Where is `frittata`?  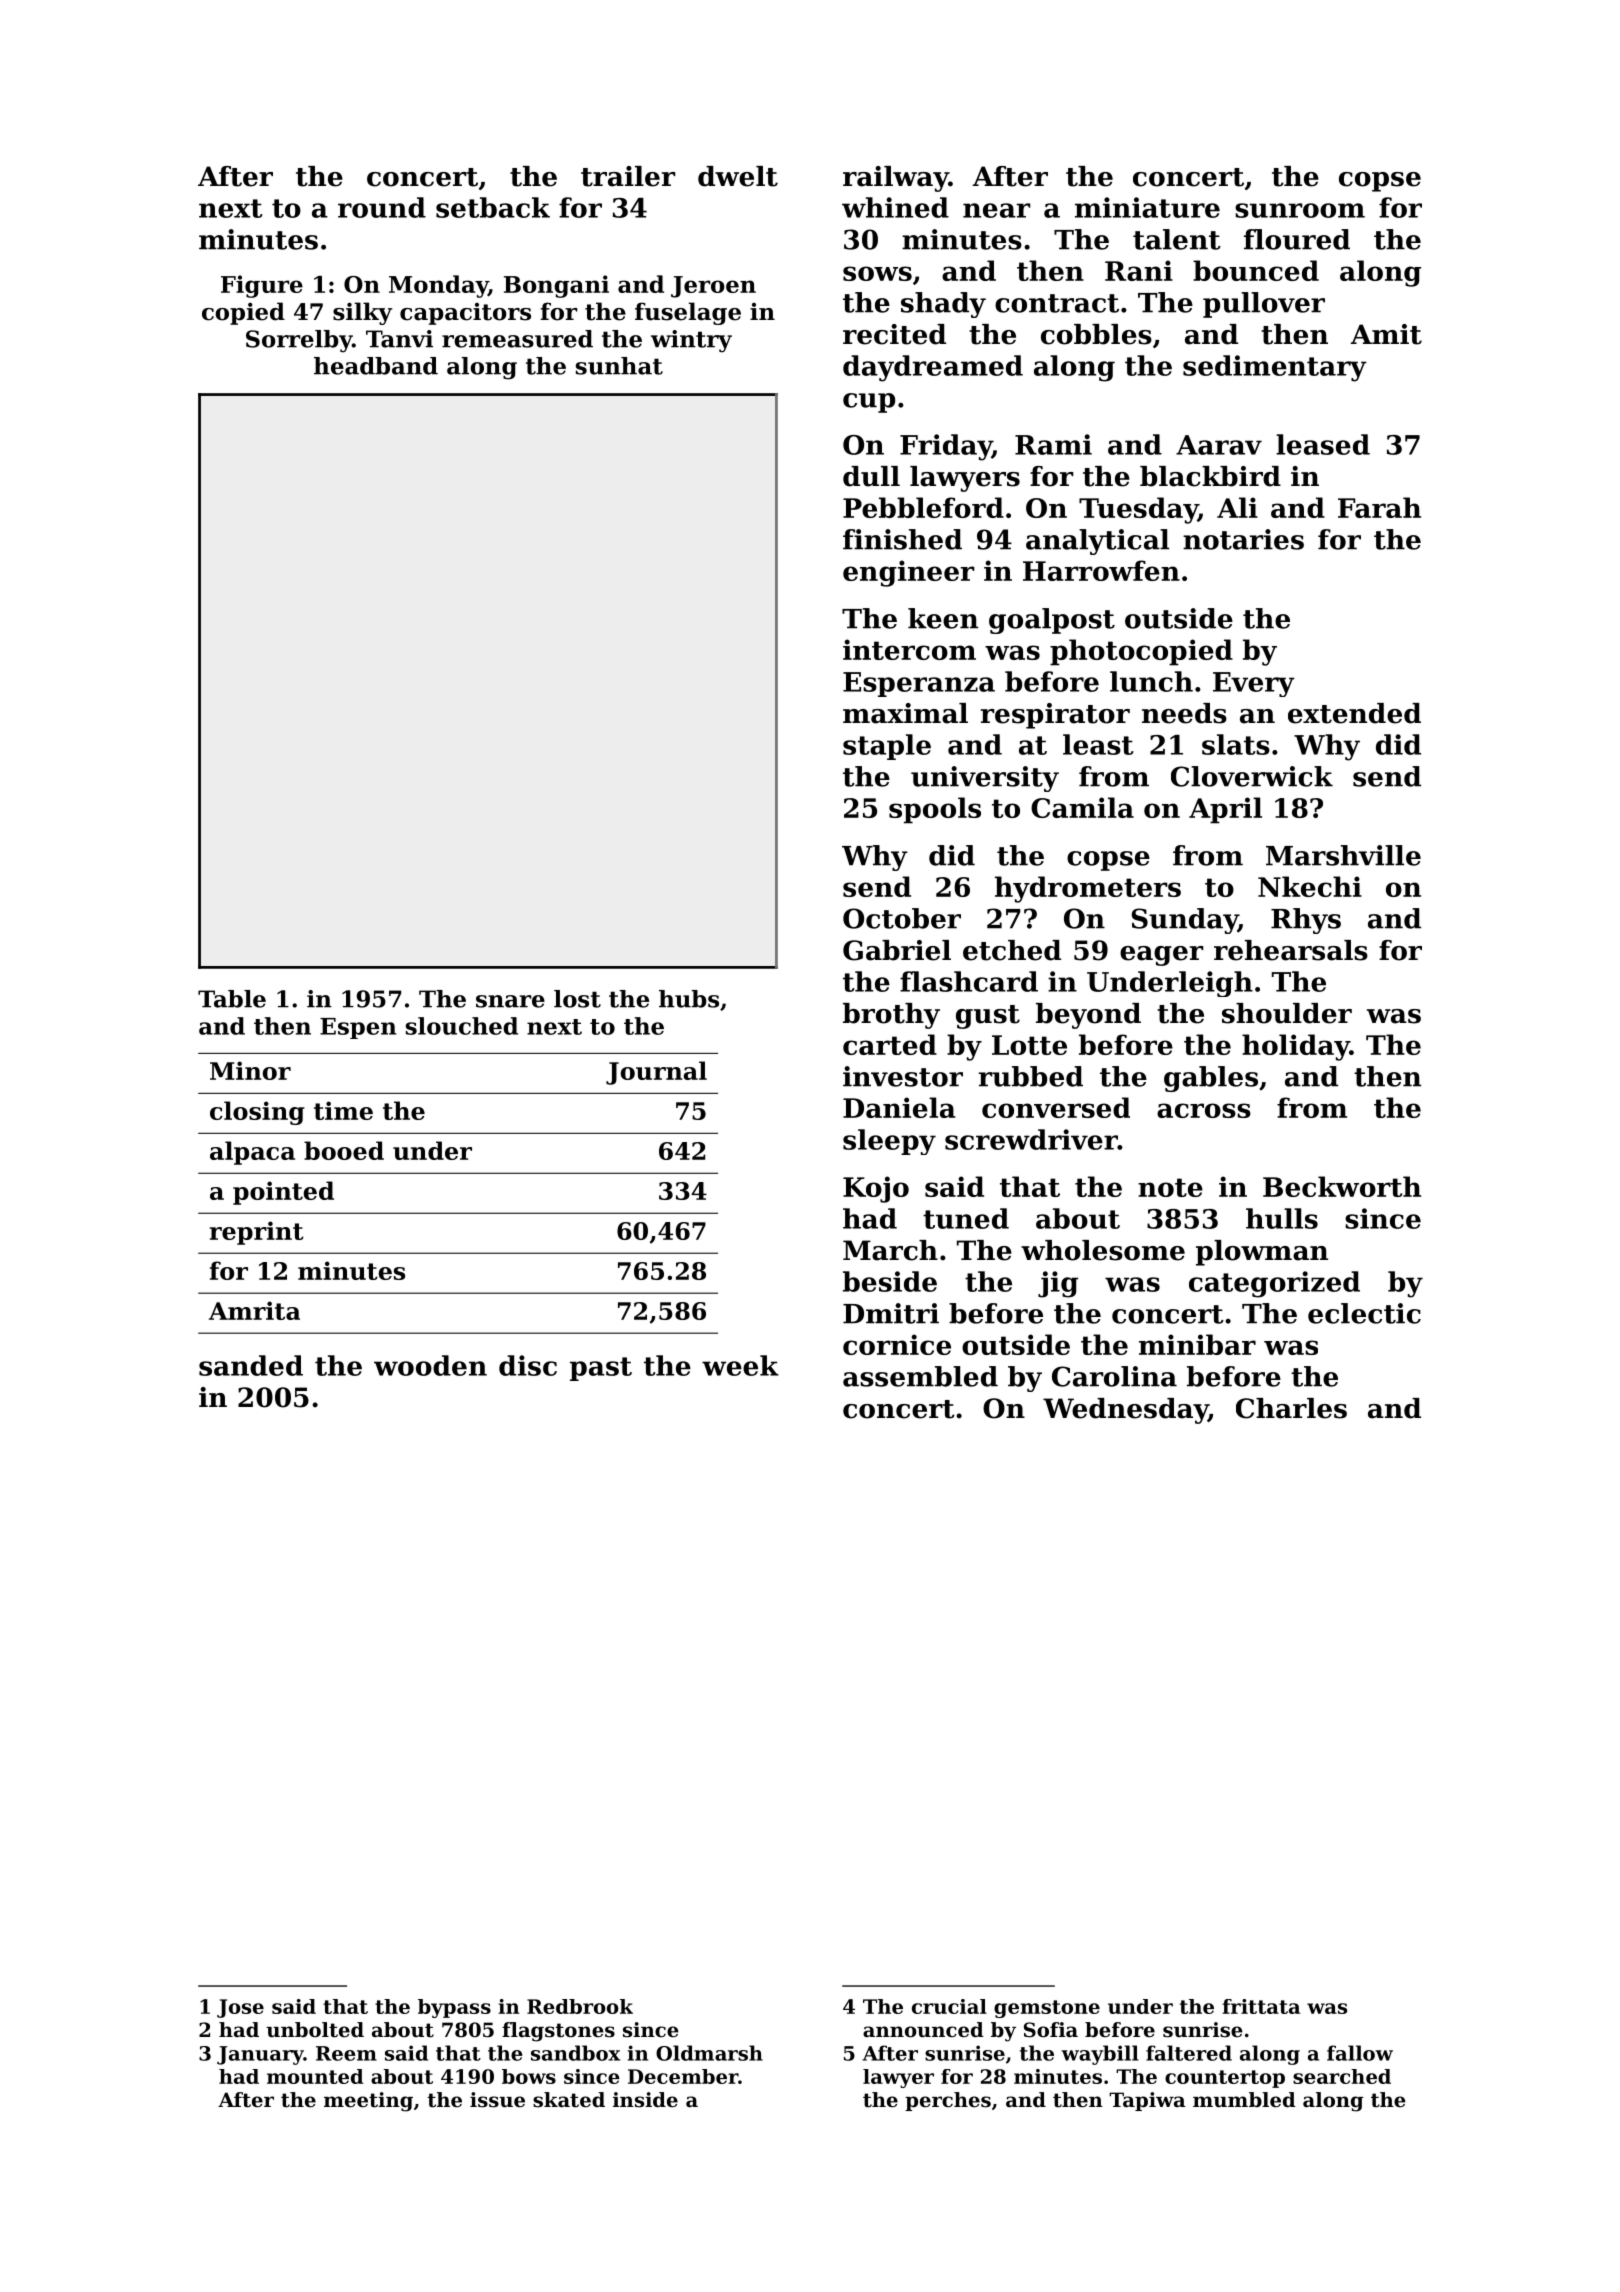 frittata is located at coordinates (1261, 2006).
